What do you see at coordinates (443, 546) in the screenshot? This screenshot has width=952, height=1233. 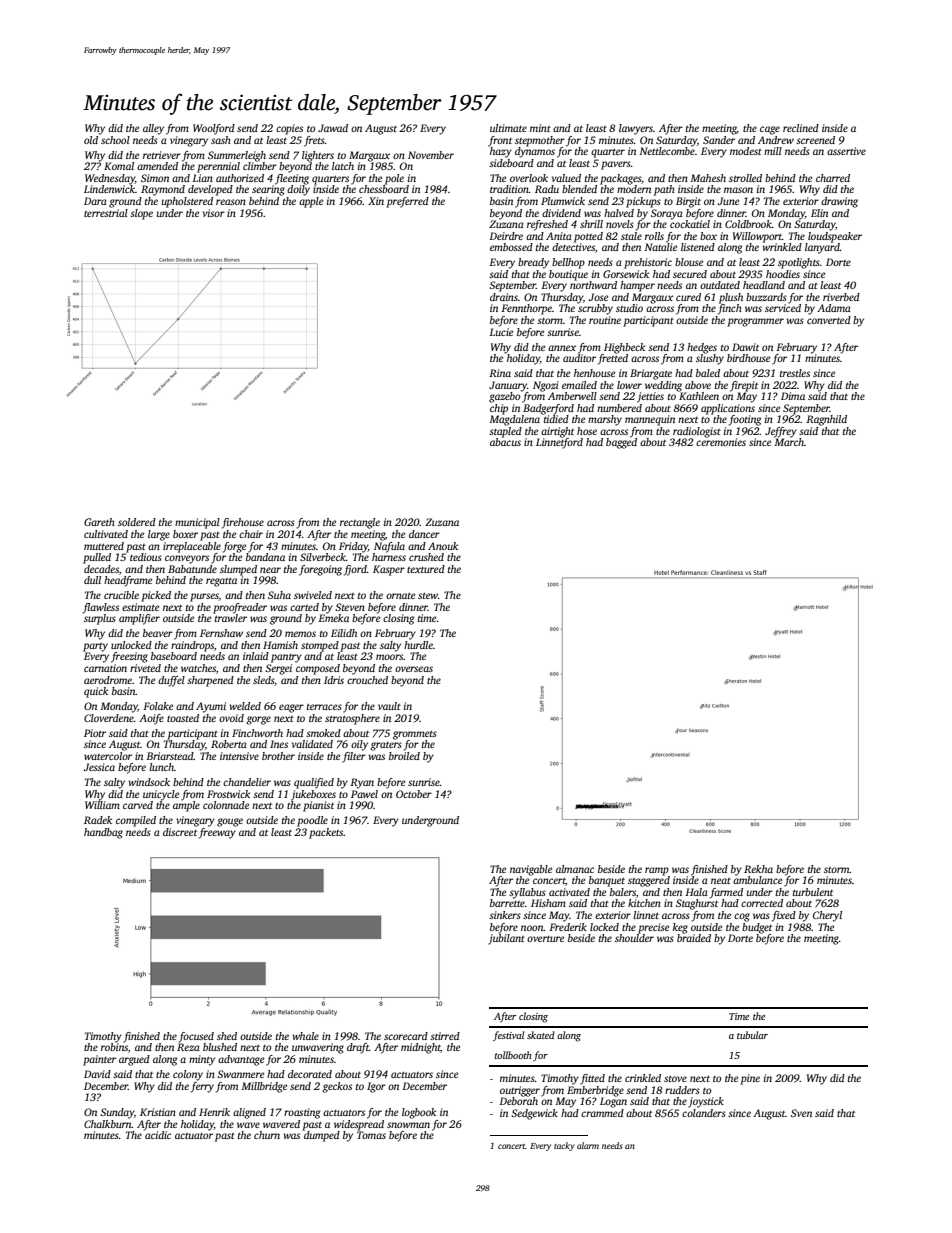 I see `Anouk` at bounding box center [443, 546].
